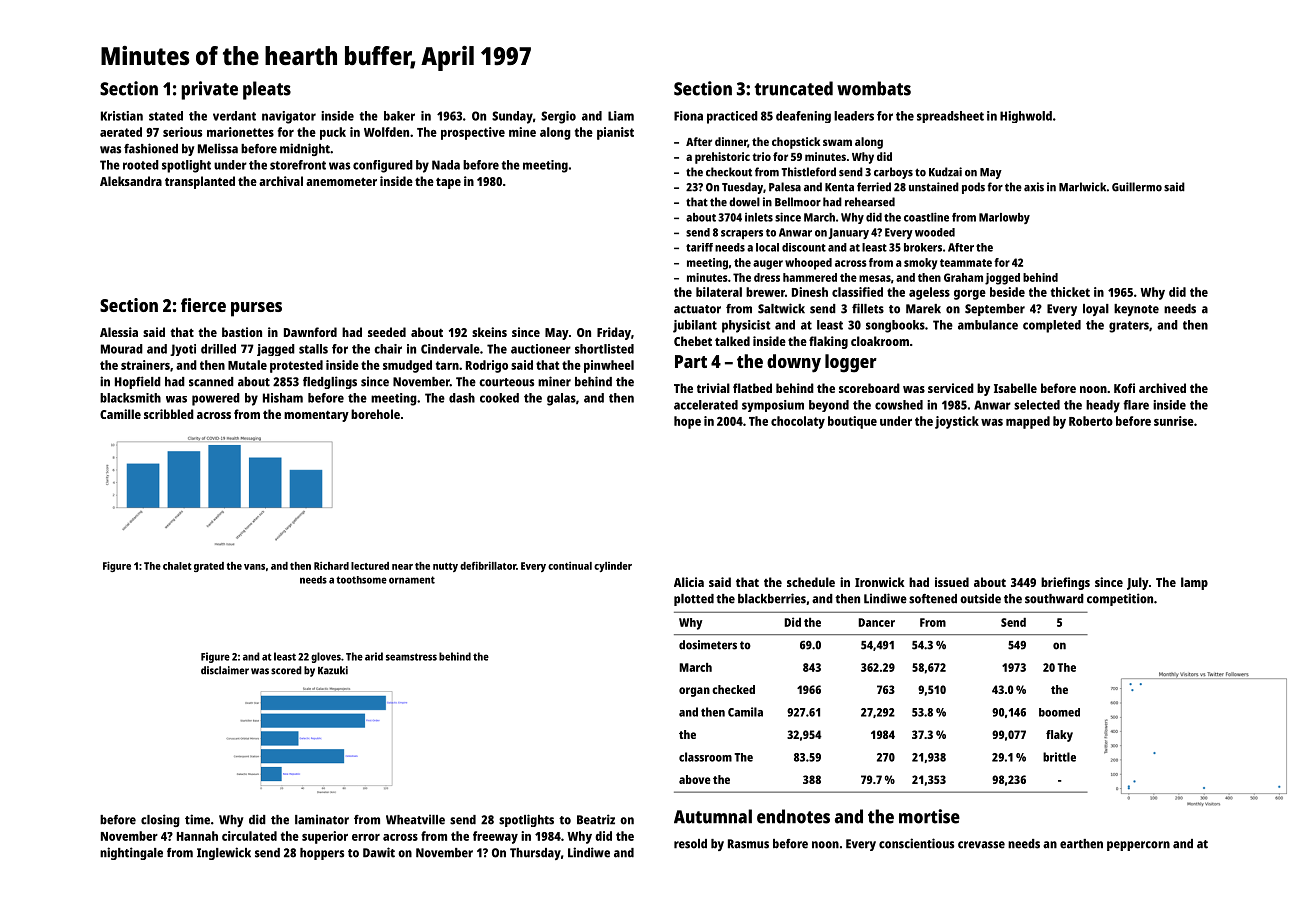 Image resolution: width=1308 pixels, height=924 pixels. Describe the element at coordinates (794, 88) in the document. I see `truncated` at that location.
